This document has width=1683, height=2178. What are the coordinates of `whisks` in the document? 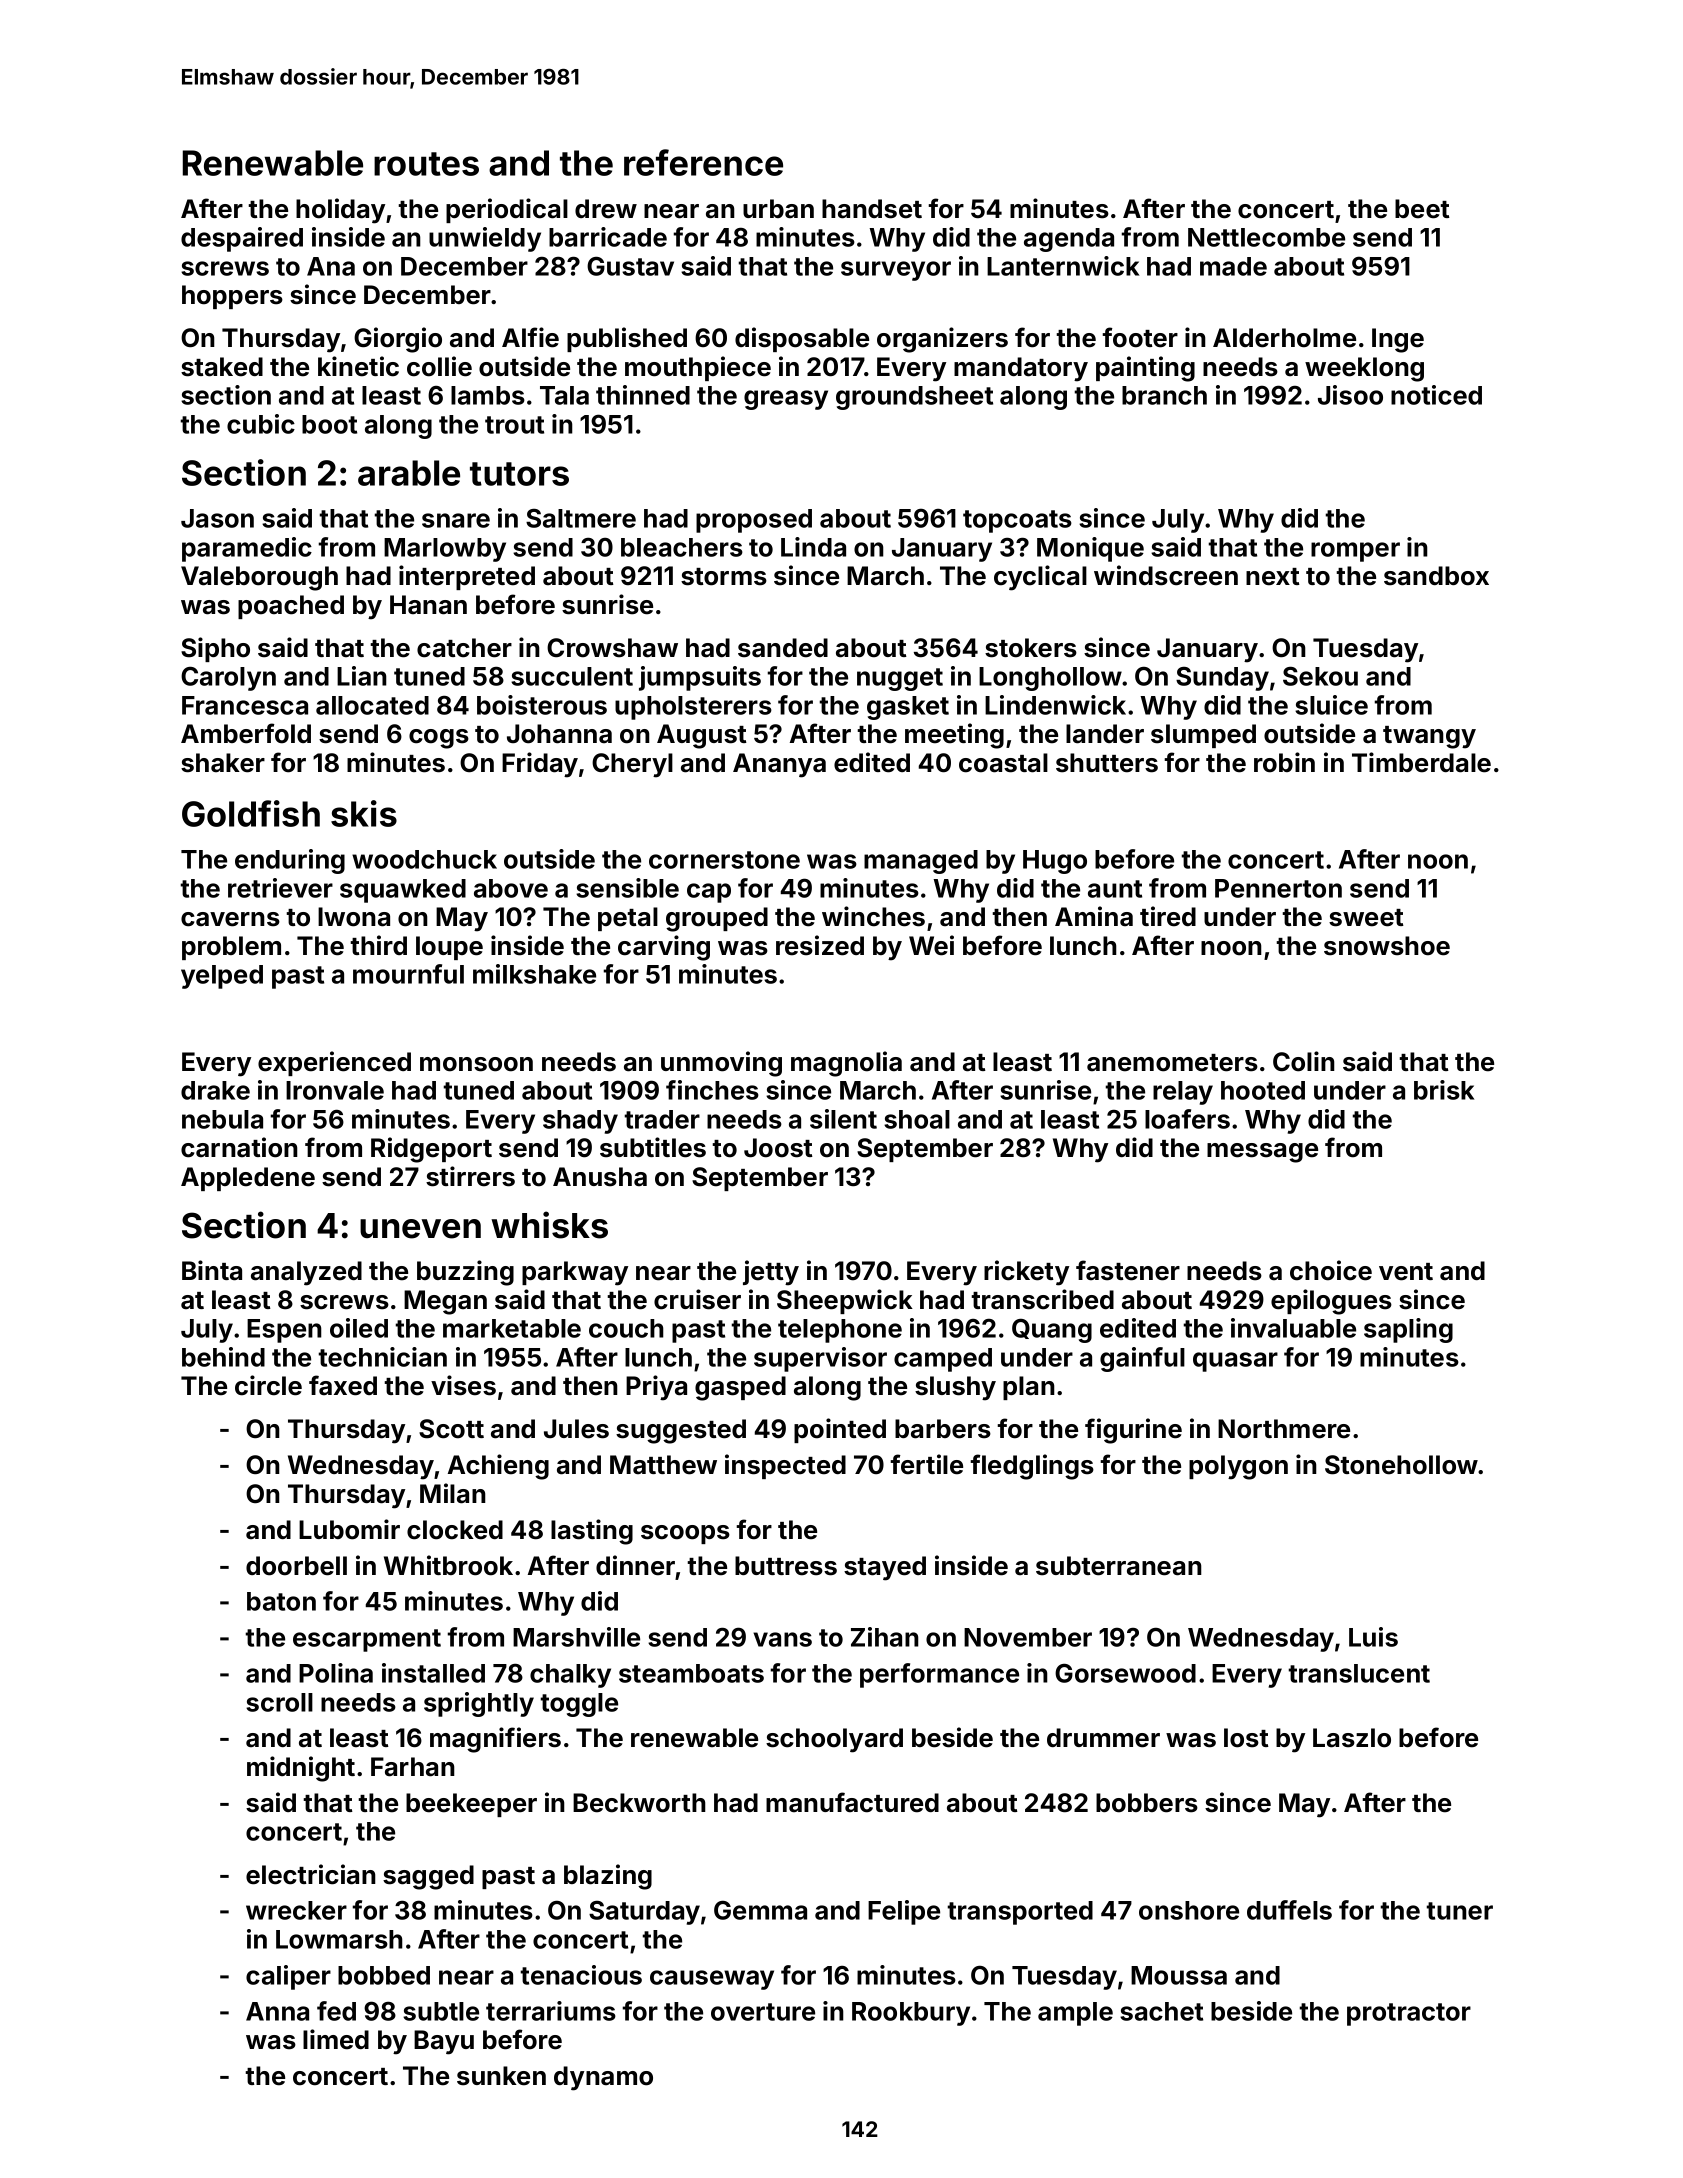 It's located at (549, 1225).
